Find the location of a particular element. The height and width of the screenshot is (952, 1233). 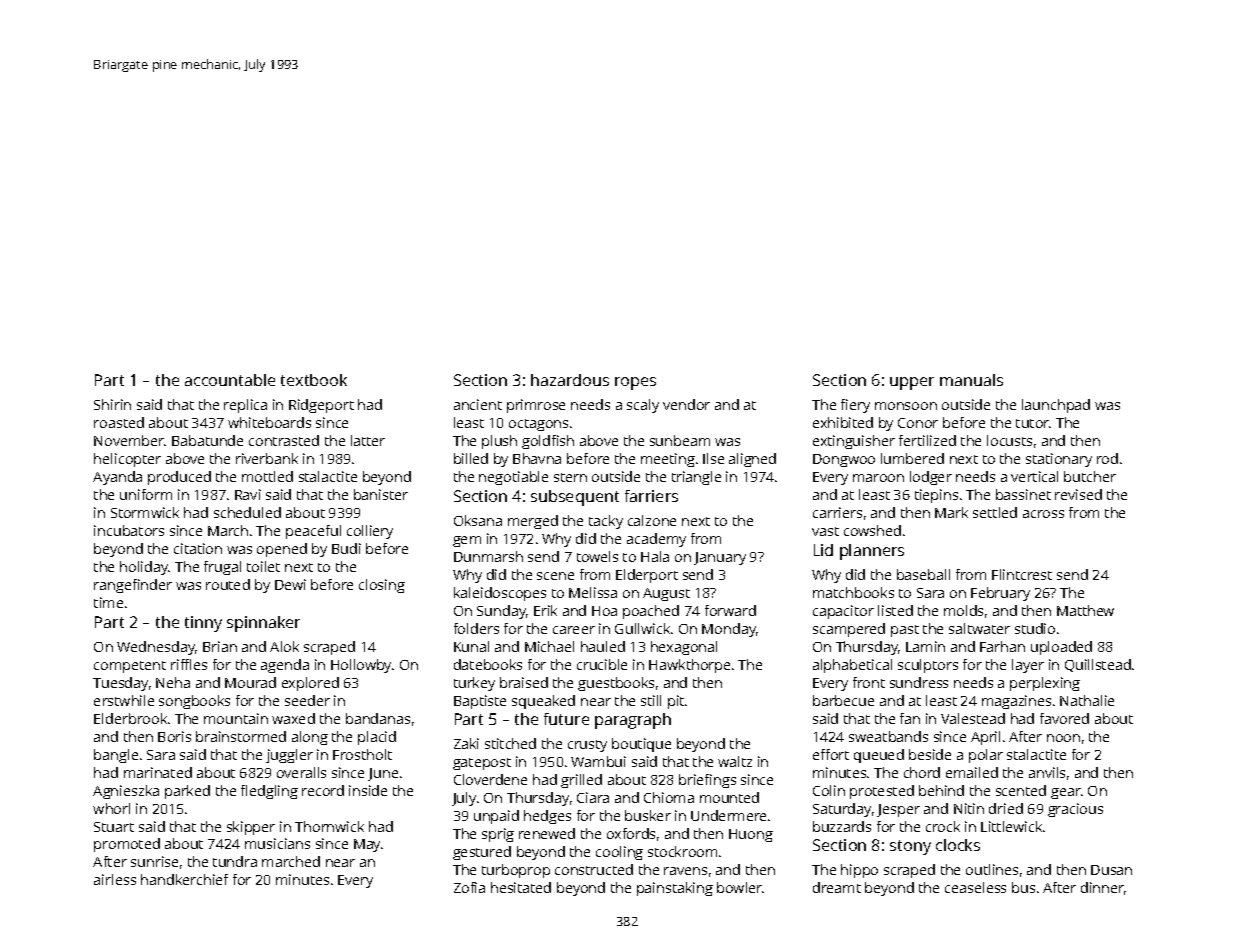

manuals is located at coordinates (971, 380).
